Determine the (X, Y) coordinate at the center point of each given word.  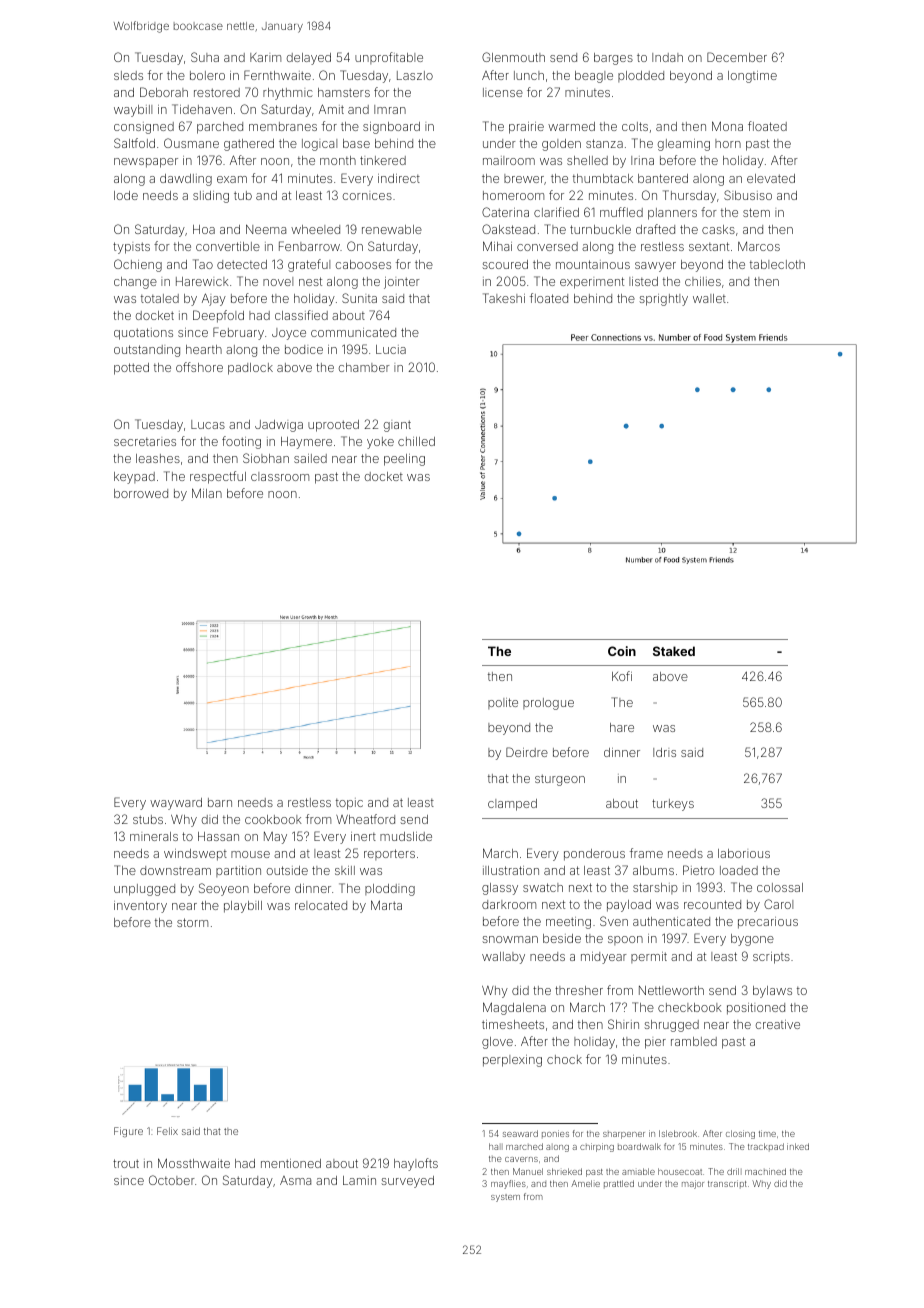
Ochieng (138, 265)
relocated (321, 905)
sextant (709, 246)
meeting (568, 923)
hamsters (344, 92)
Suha (205, 57)
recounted (712, 904)
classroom (280, 476)
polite (503, 703)
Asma (295, 1180)
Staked (674, 651)
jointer (402, 283)
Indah (667, 57)
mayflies (508, 1184)
